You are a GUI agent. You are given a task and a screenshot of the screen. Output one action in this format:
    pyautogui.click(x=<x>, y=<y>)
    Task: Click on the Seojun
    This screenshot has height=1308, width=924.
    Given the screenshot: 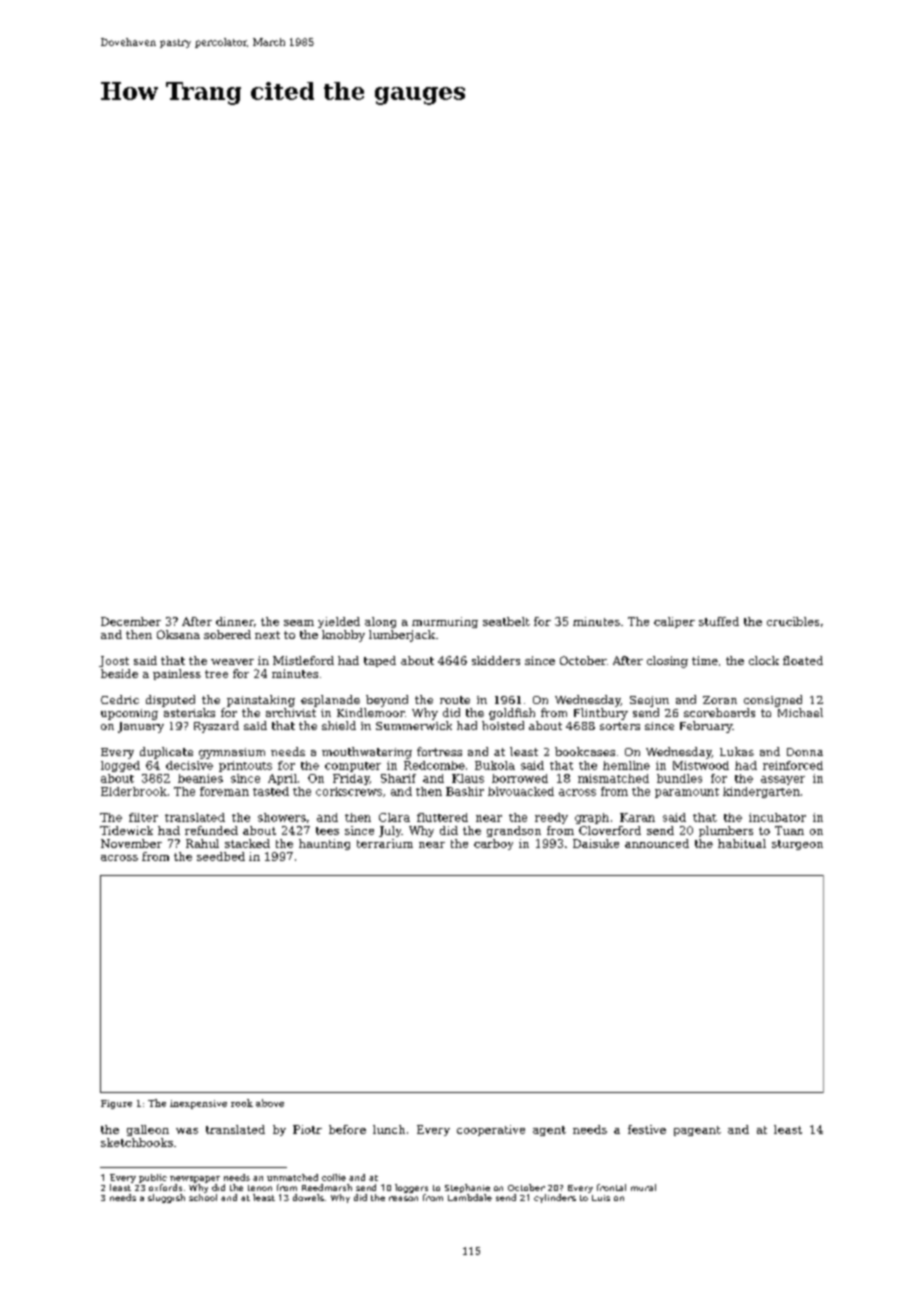 What is the action you would take?
    pyautogui.click(x=649, y=701)
